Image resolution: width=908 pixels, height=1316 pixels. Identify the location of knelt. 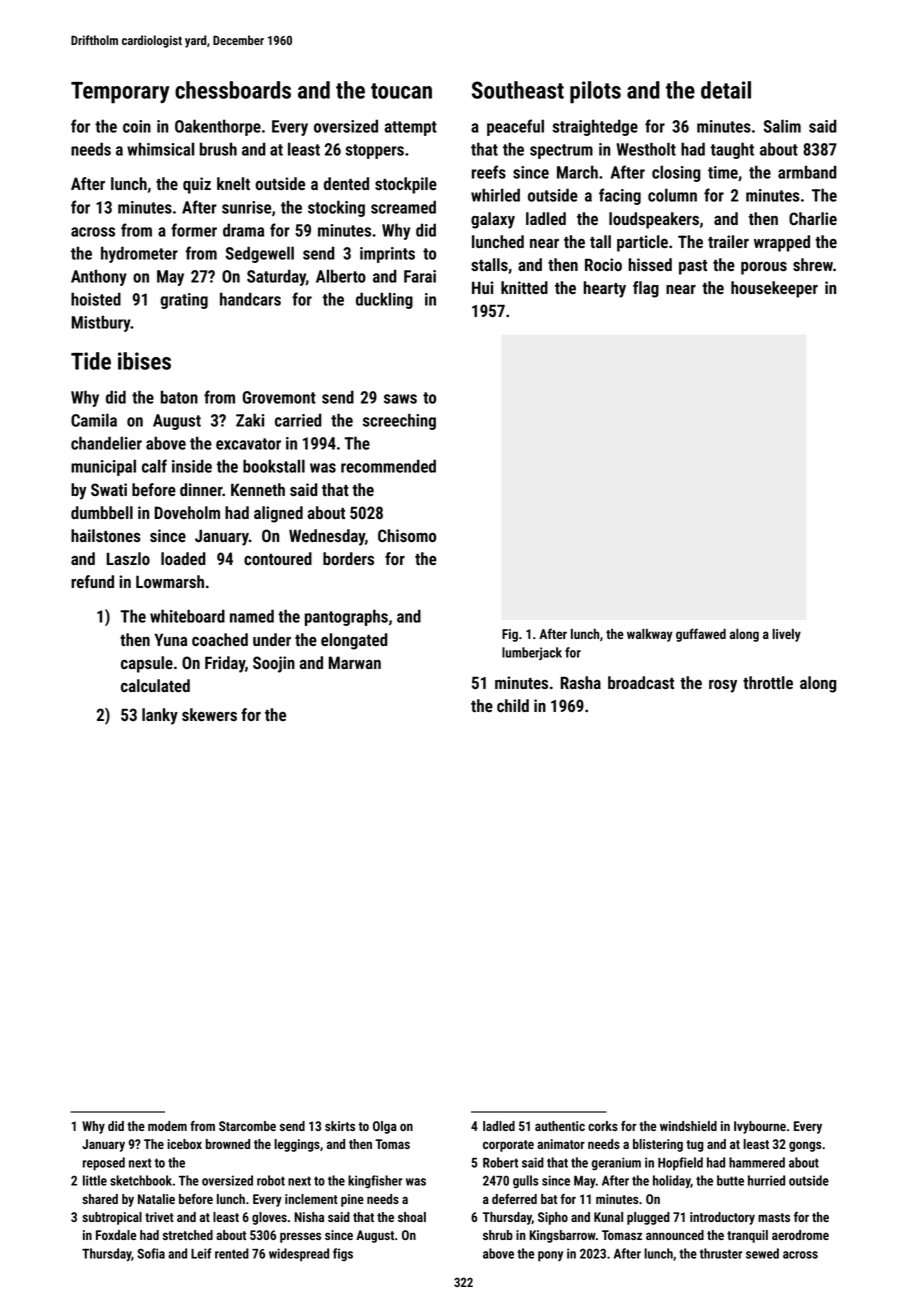
(233, 183).
